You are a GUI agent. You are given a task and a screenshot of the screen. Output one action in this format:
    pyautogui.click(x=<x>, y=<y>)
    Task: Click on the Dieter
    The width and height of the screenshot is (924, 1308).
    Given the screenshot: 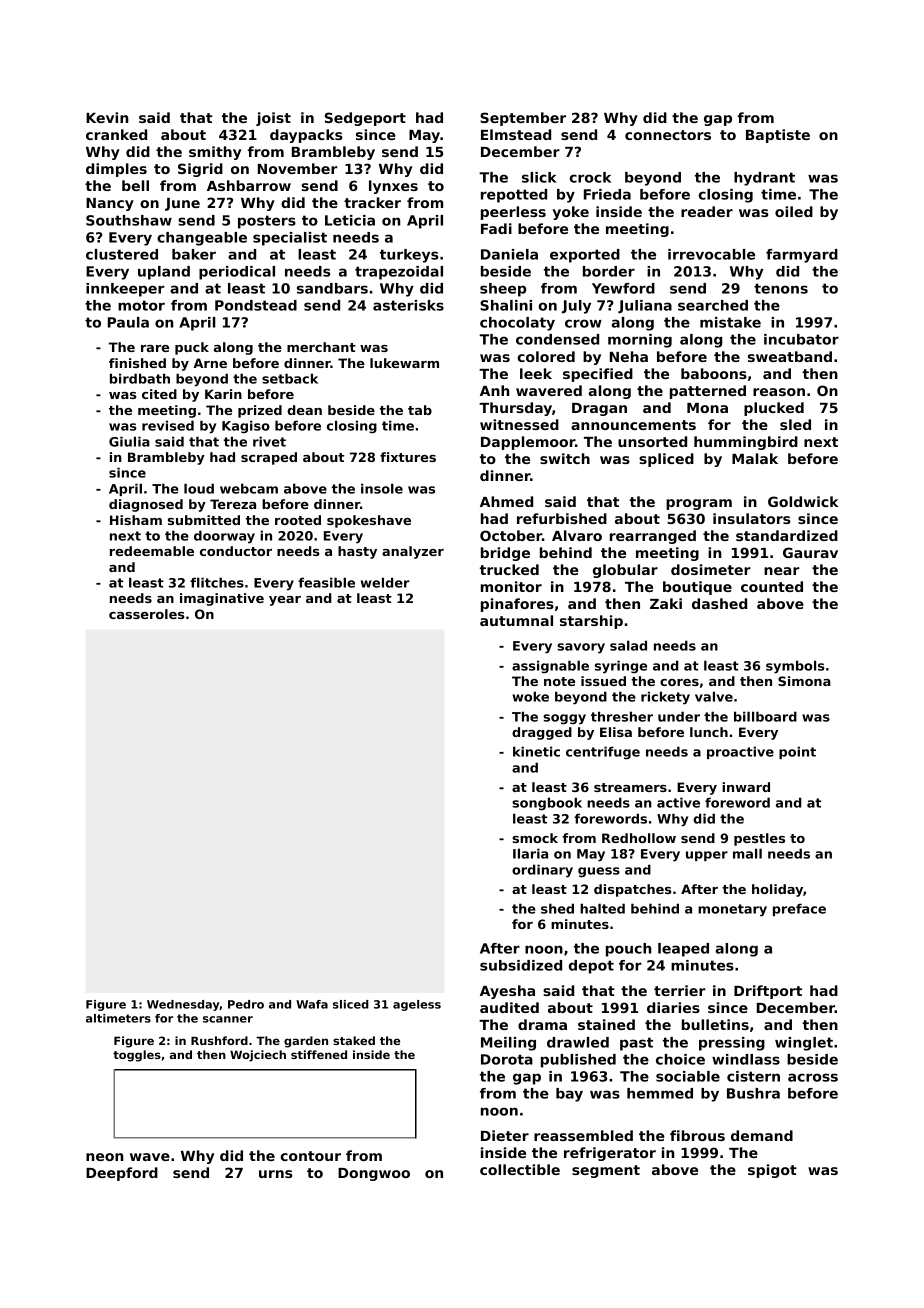 What is the action you would take?
    pyautogui.click(x=505, y=1135)
